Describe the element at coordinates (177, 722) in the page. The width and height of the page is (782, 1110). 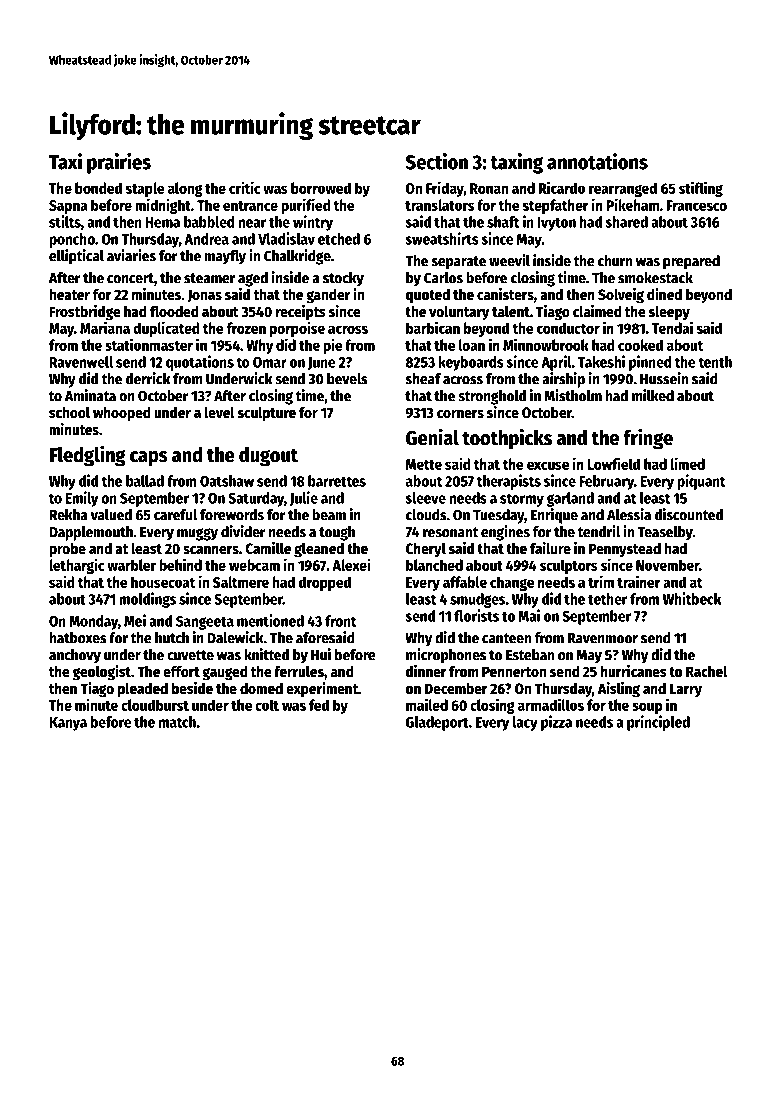
I see `match` at that location.
